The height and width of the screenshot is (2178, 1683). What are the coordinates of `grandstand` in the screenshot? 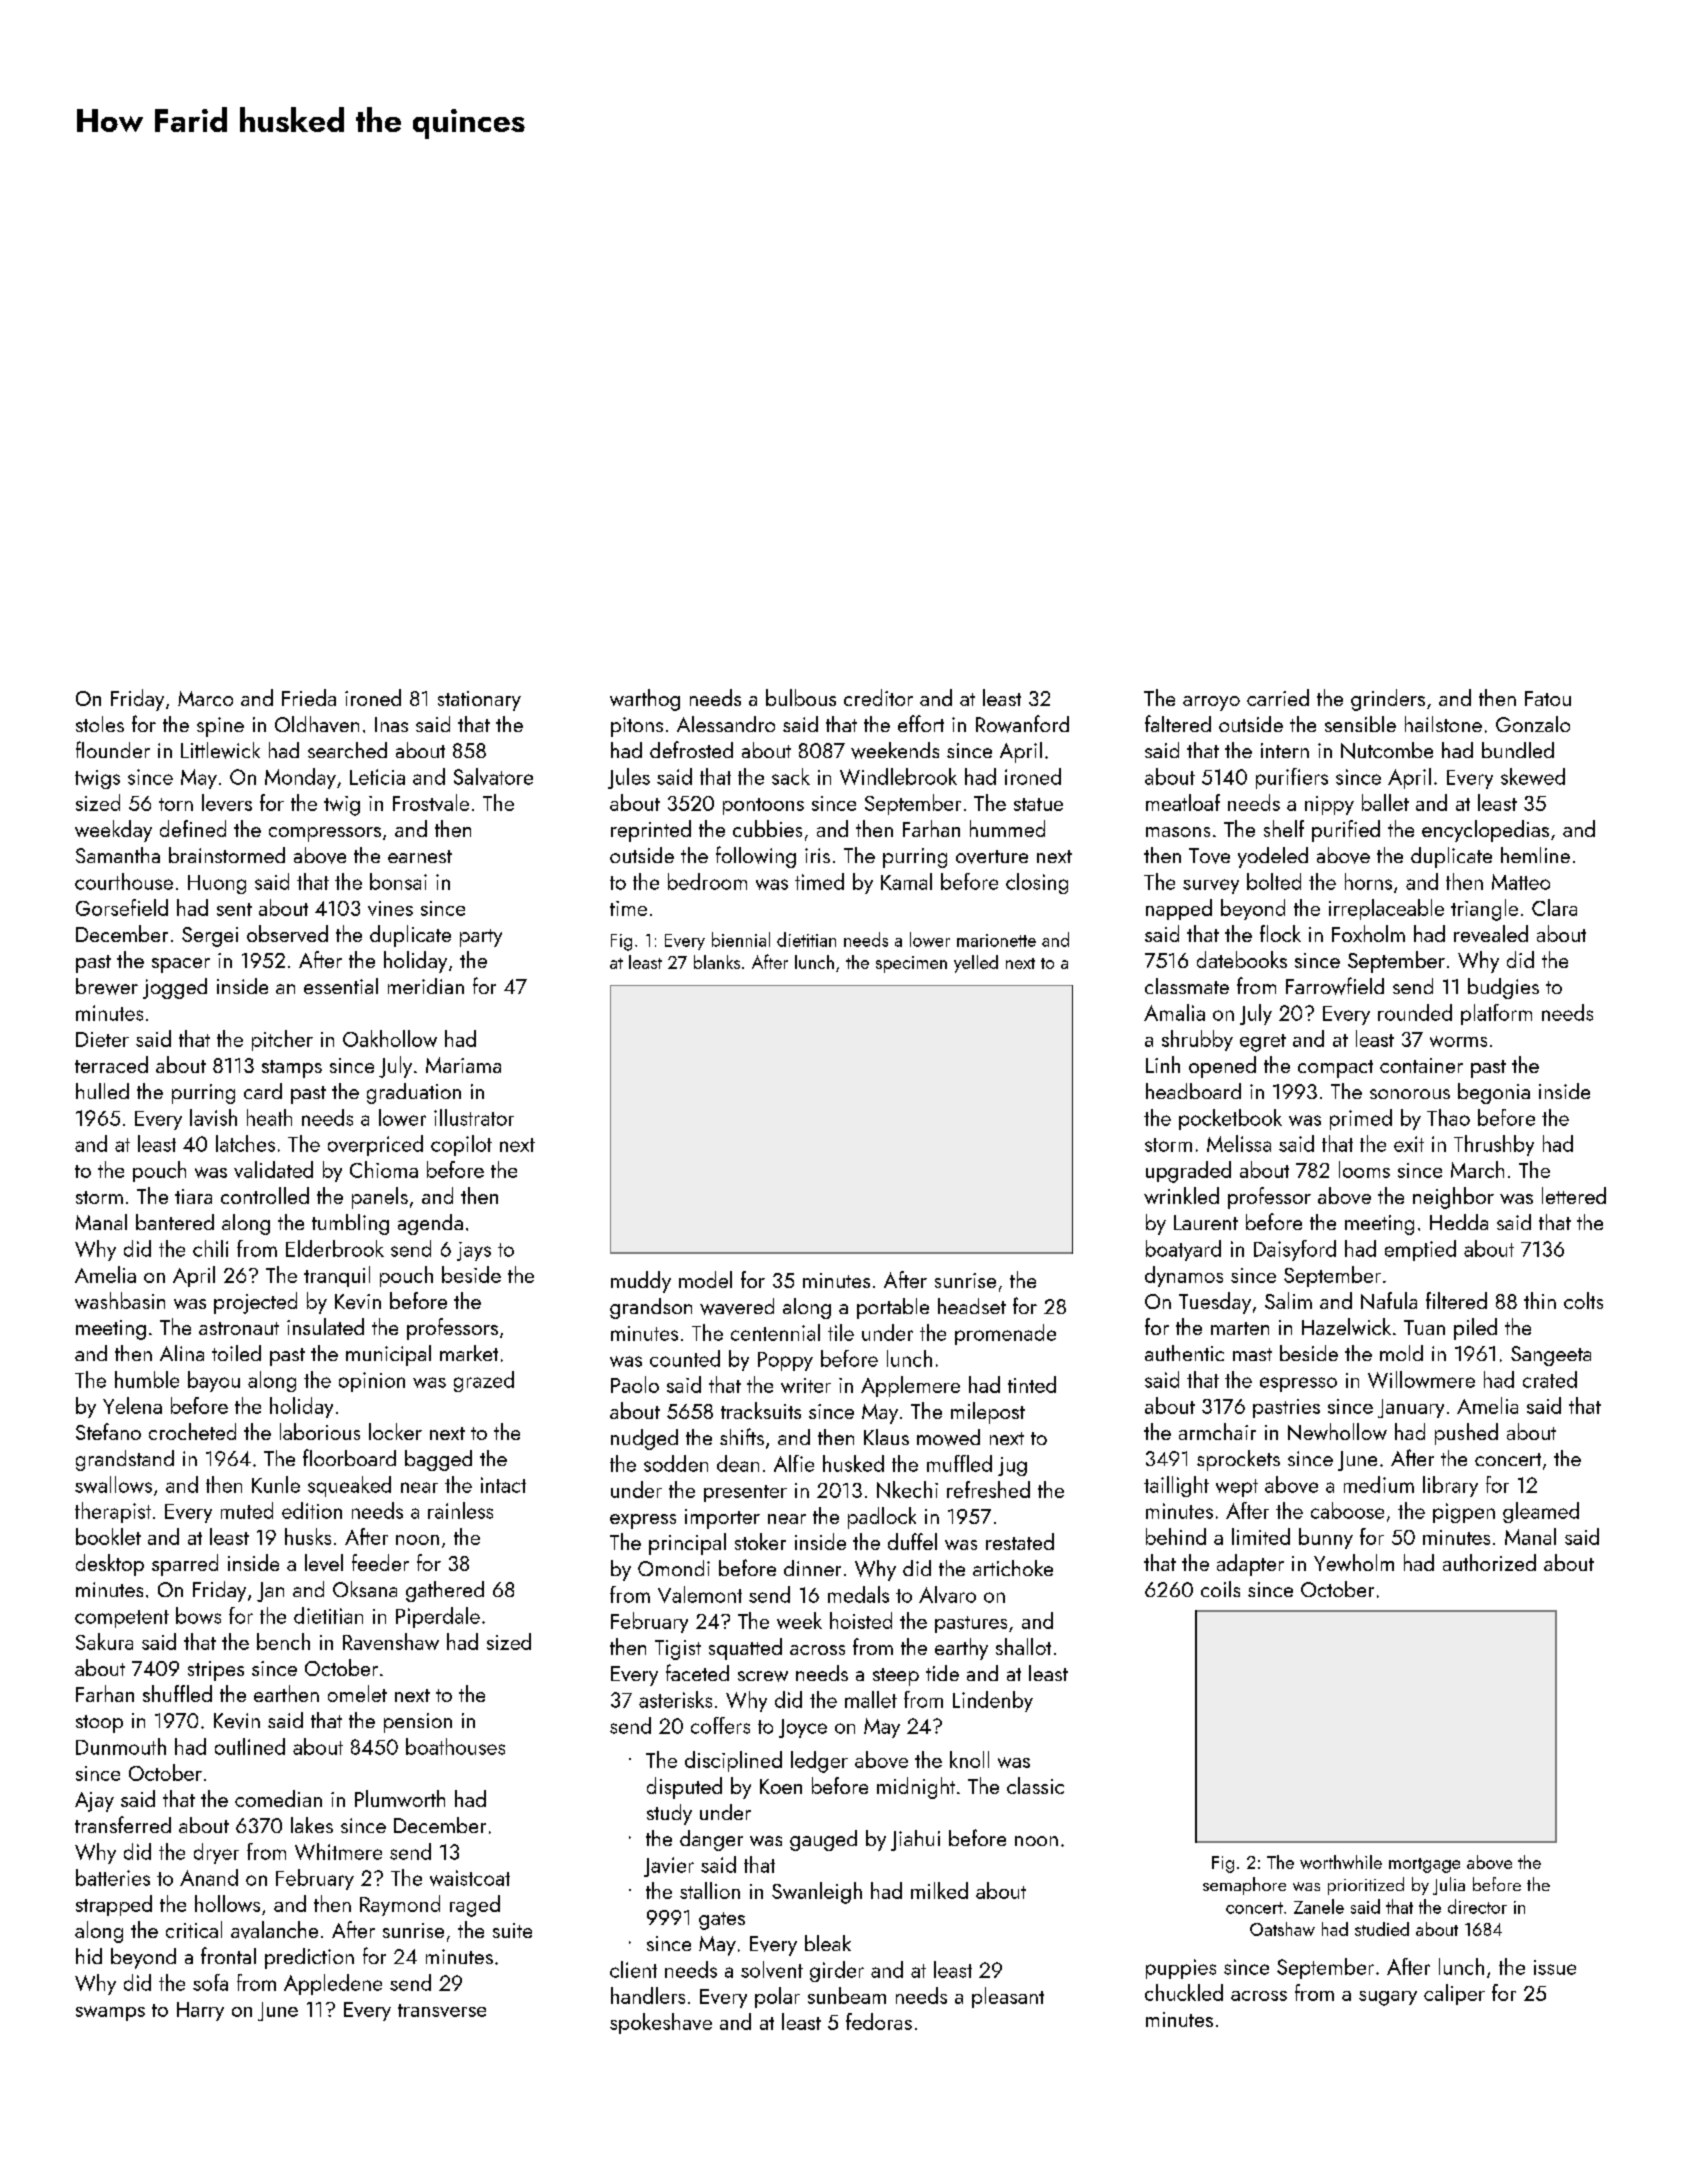 It's located at (125, 1460).
